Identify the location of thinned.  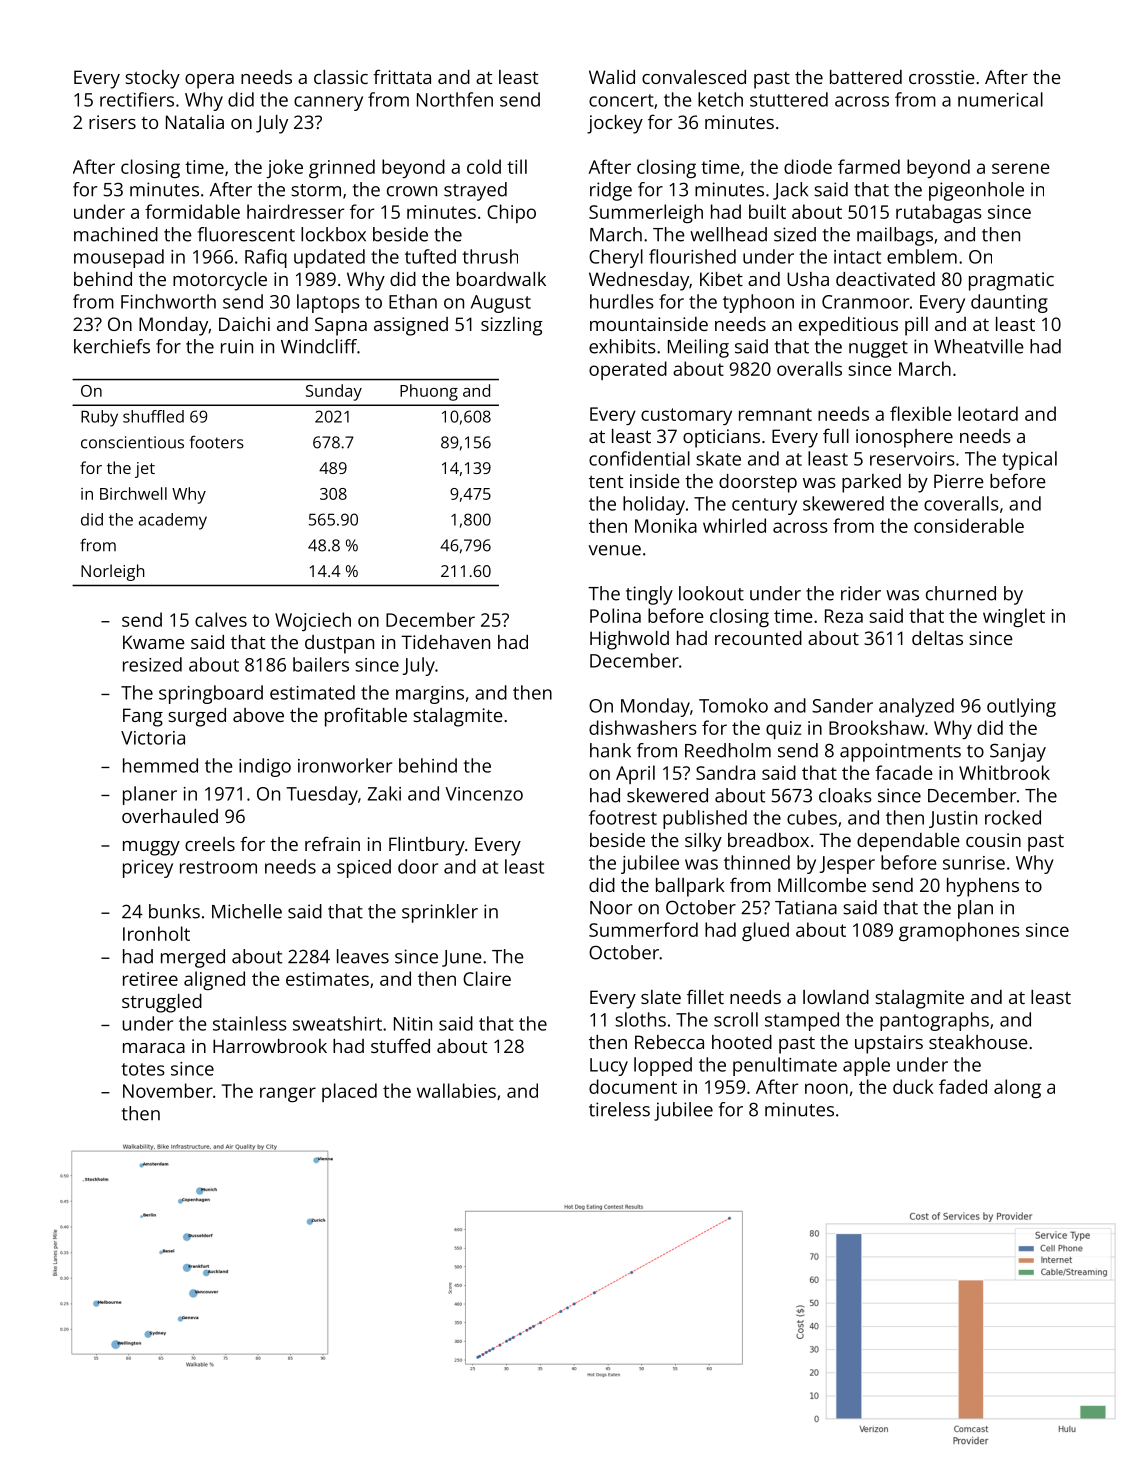
(757, 862).
